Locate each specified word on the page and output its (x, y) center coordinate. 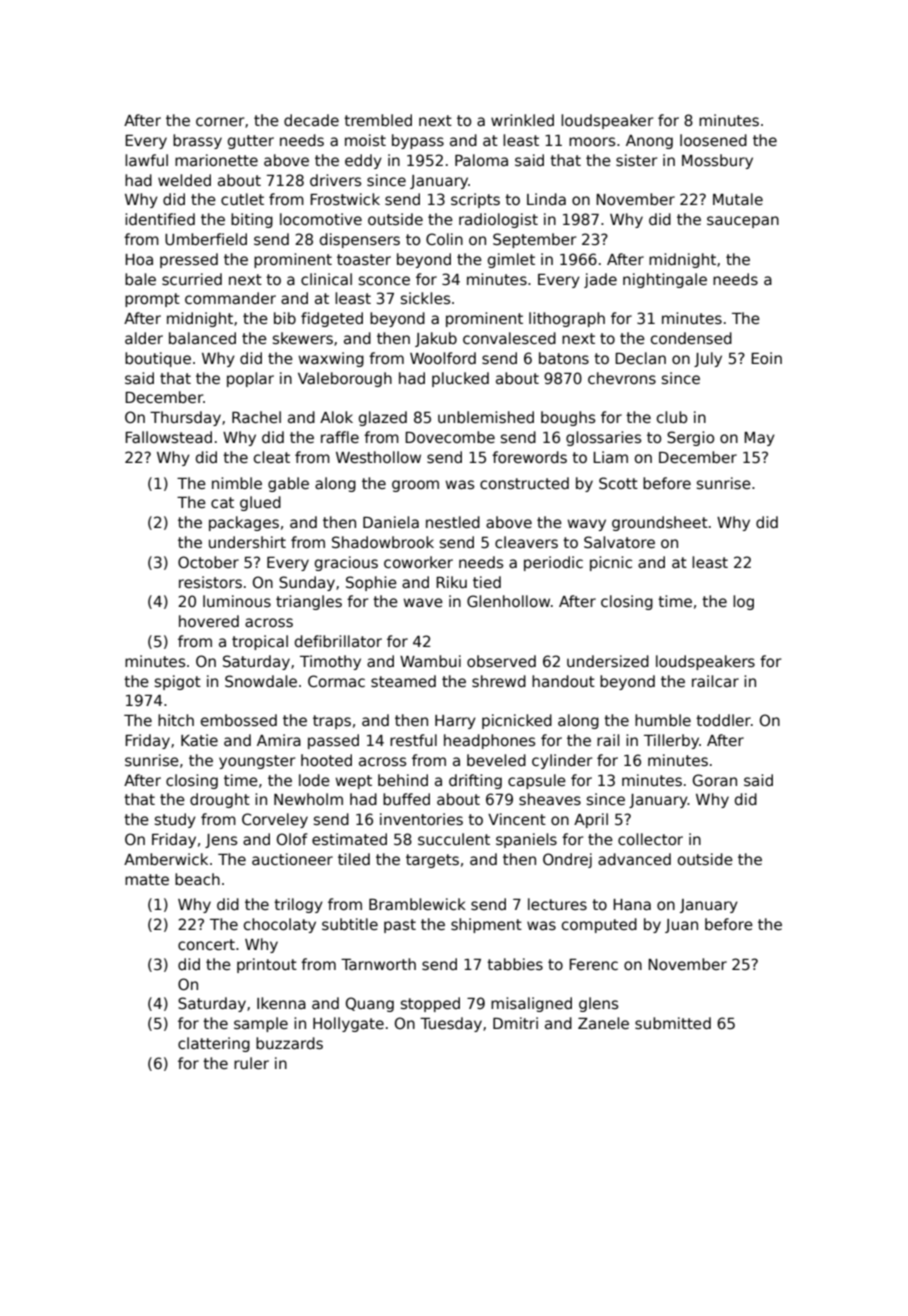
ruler (251, 1063)
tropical (260, 642)
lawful (146, 160)
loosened (713, 140)
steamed (403, 681)
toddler (723, 720)
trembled (378, 120)
